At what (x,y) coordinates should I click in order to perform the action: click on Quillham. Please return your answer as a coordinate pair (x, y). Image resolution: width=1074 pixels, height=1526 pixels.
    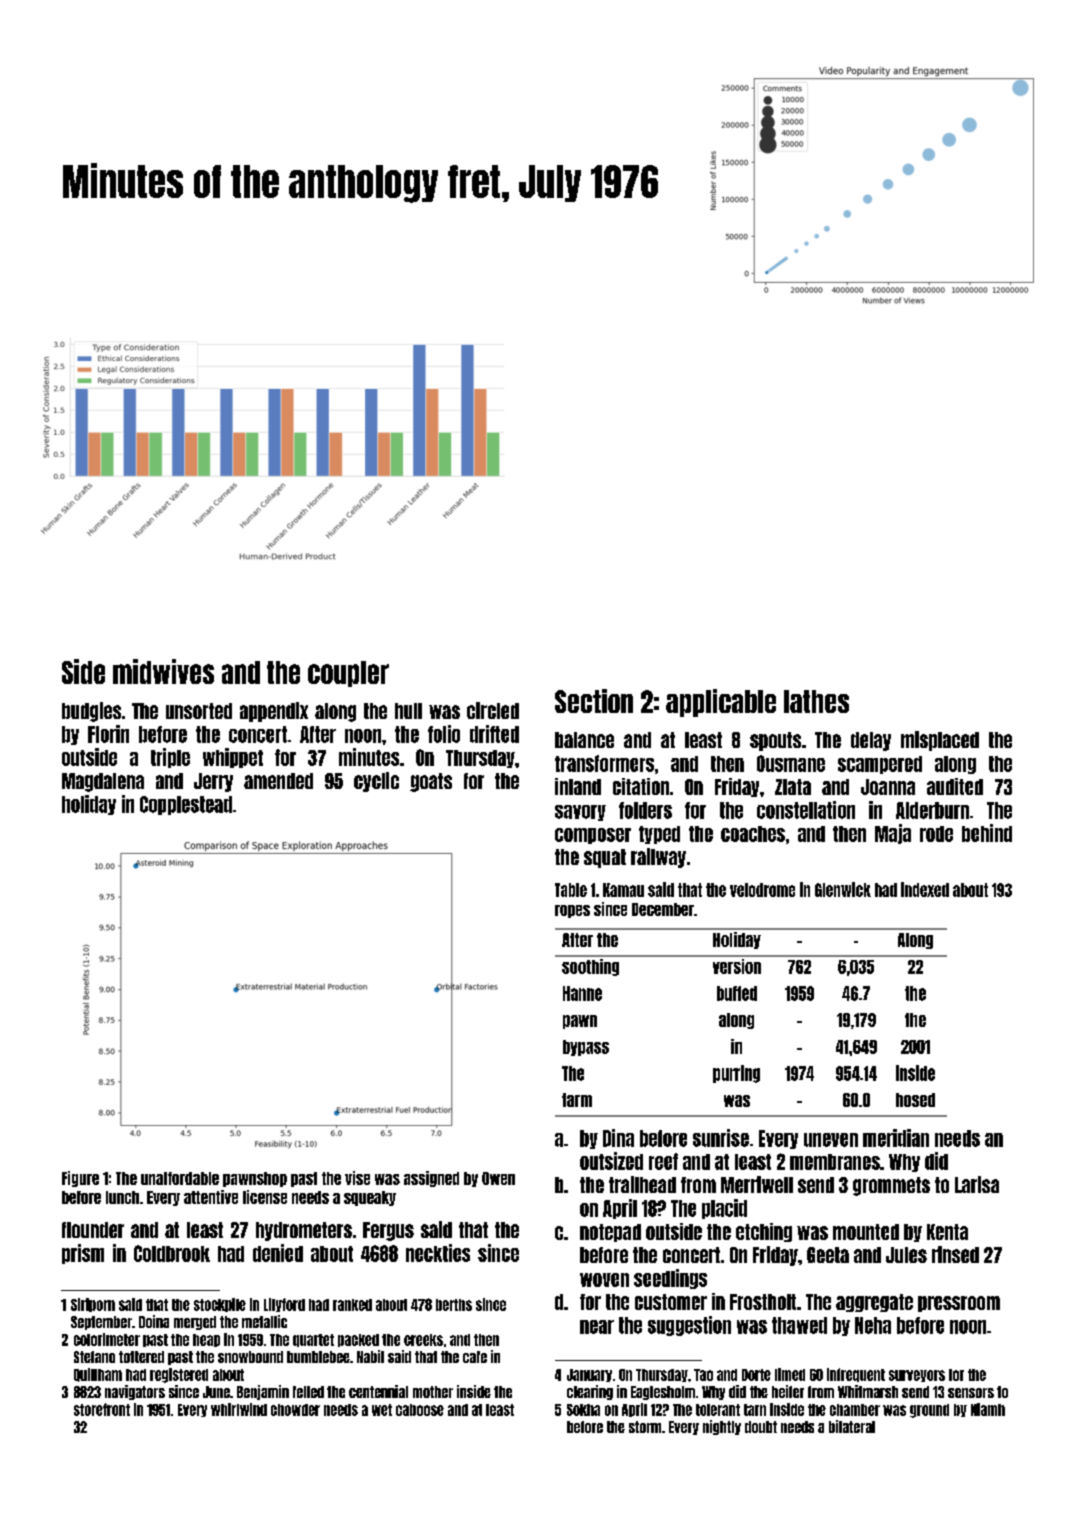
    Looking at the image, I should click on (98, 1375).
